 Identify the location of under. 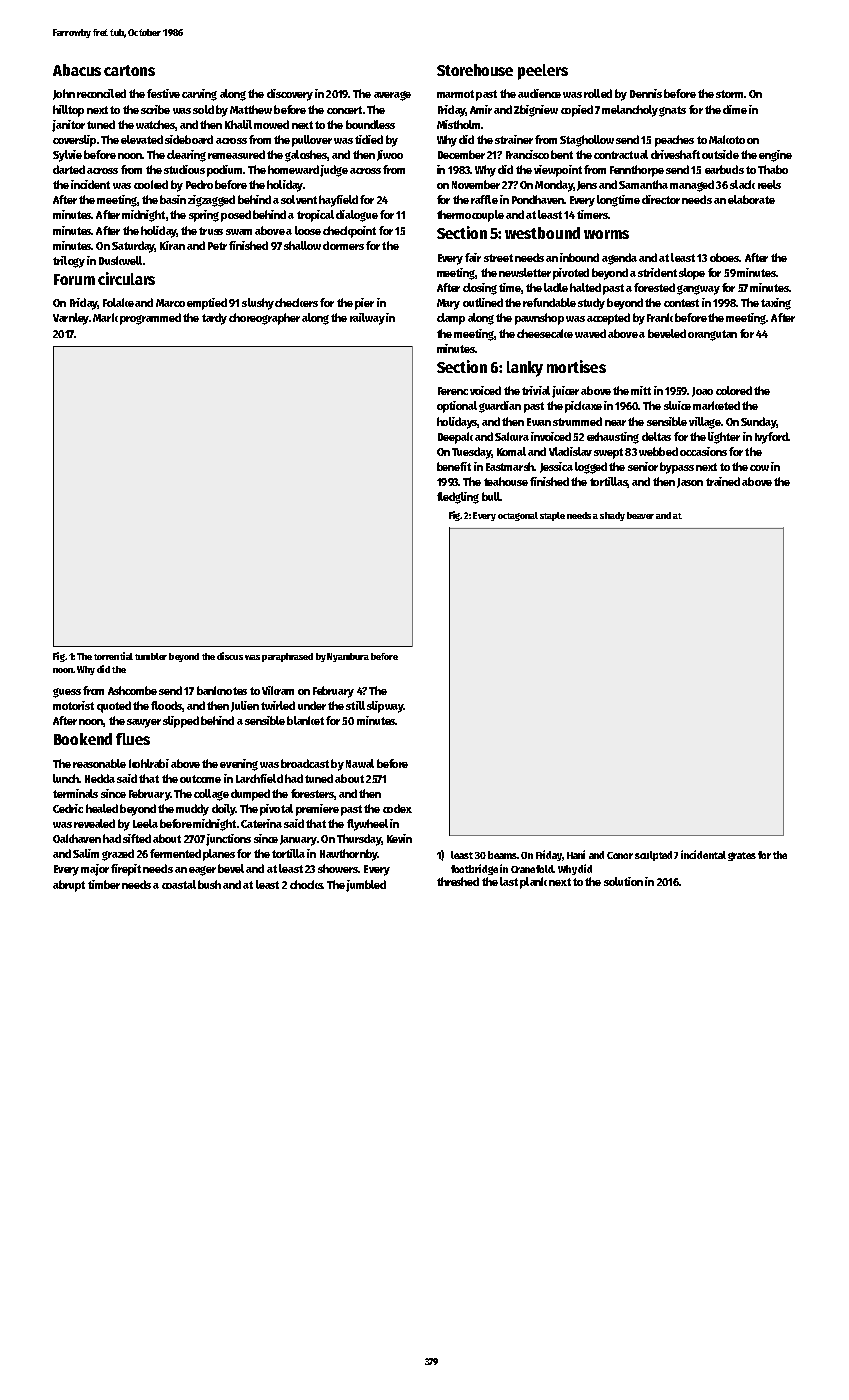
(312, 705).
